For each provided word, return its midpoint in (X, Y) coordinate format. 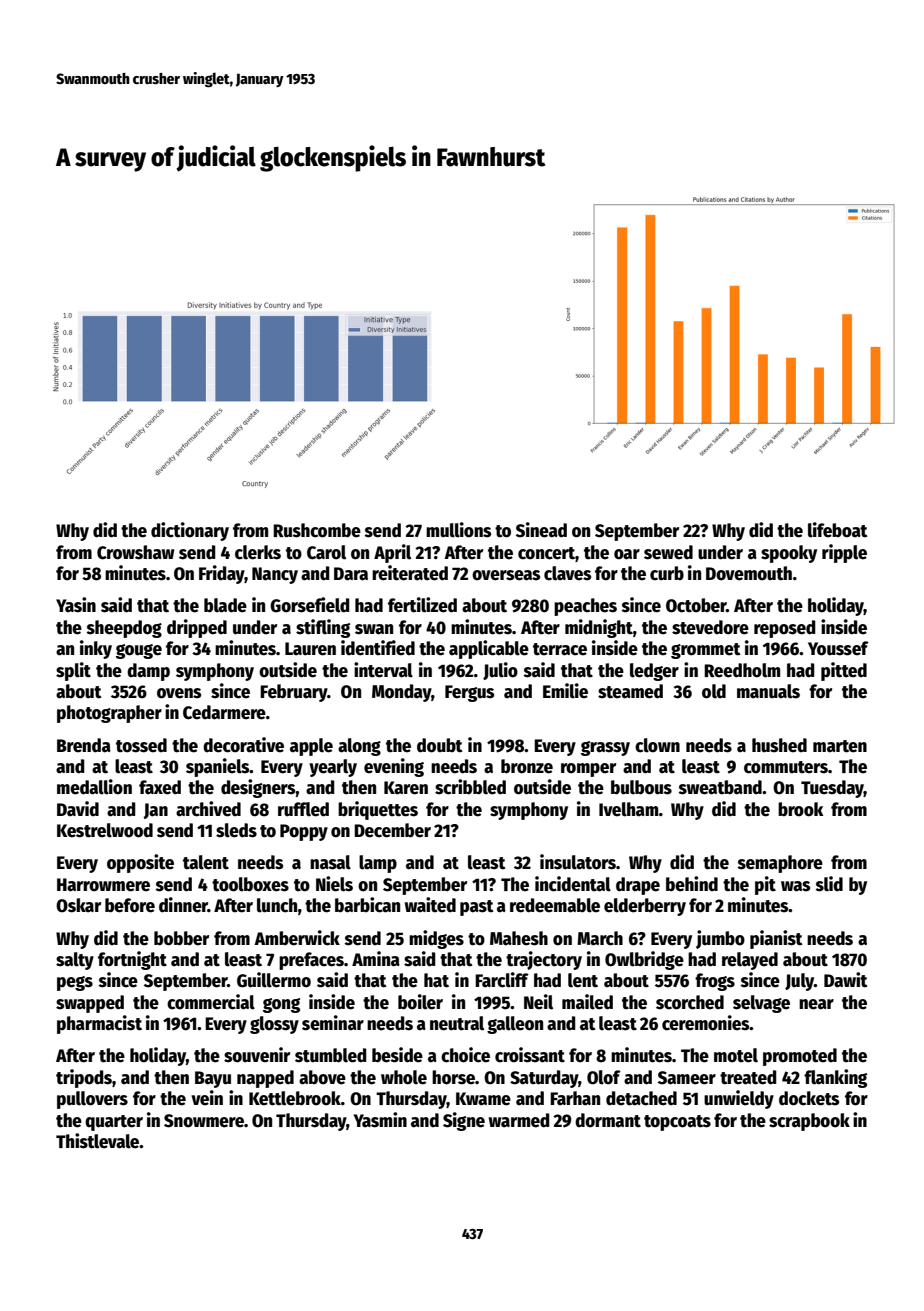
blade (225, 605)
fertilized (422, 605)
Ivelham (629, 809)
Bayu (213, 1079)
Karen (406, 788)
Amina (376, 959)
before (130, 905)
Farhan (575, 1098)
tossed (141, 745)
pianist (776, 939)
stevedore (710, 627)
